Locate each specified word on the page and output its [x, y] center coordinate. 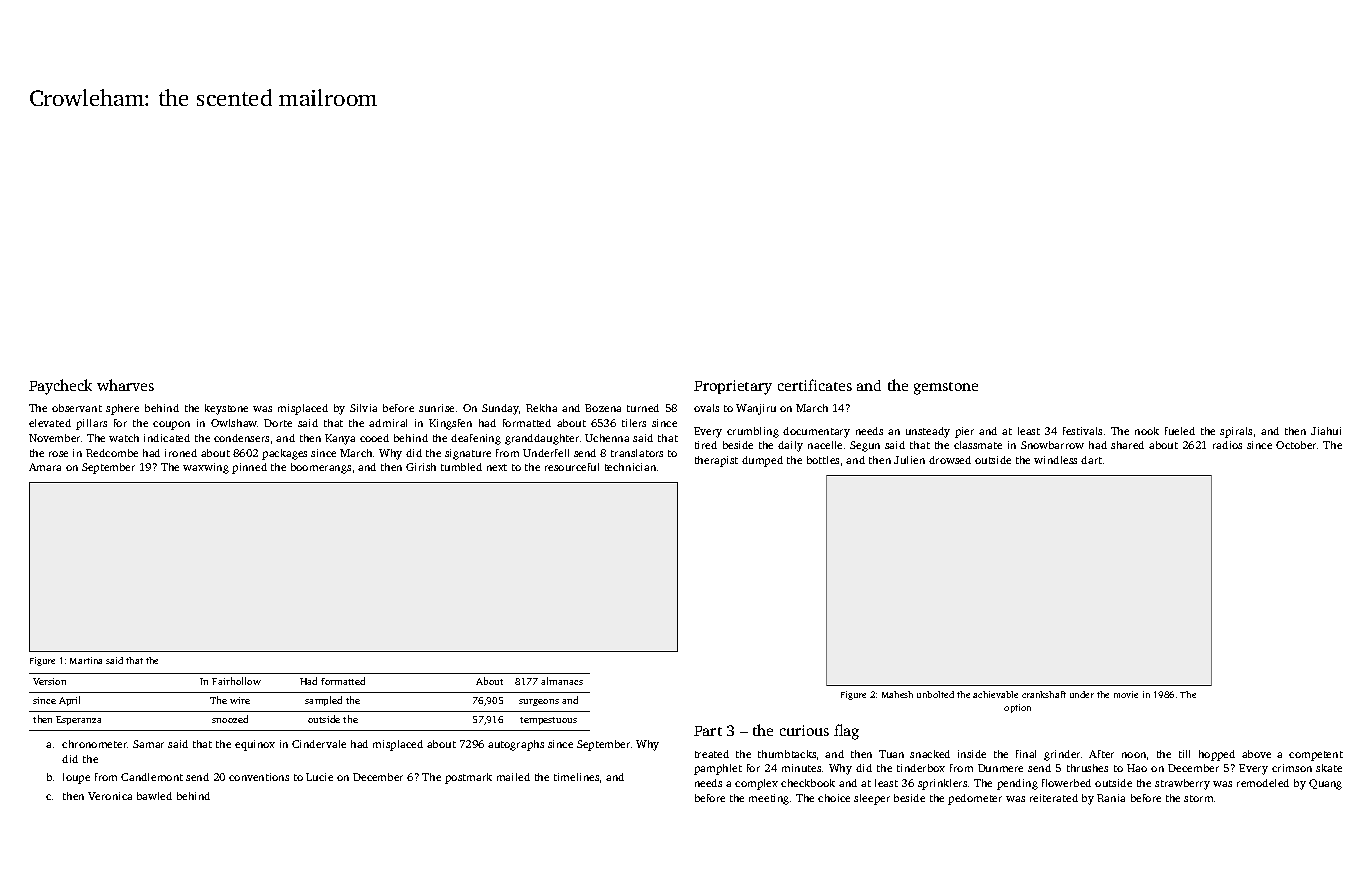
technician [630, 467]
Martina [86, 660]
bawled [154, 796]
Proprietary [733, 387]
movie [1126, 694]
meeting [769, 799]
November [54, 438]
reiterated [1054, 798]
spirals [1236, 432]
